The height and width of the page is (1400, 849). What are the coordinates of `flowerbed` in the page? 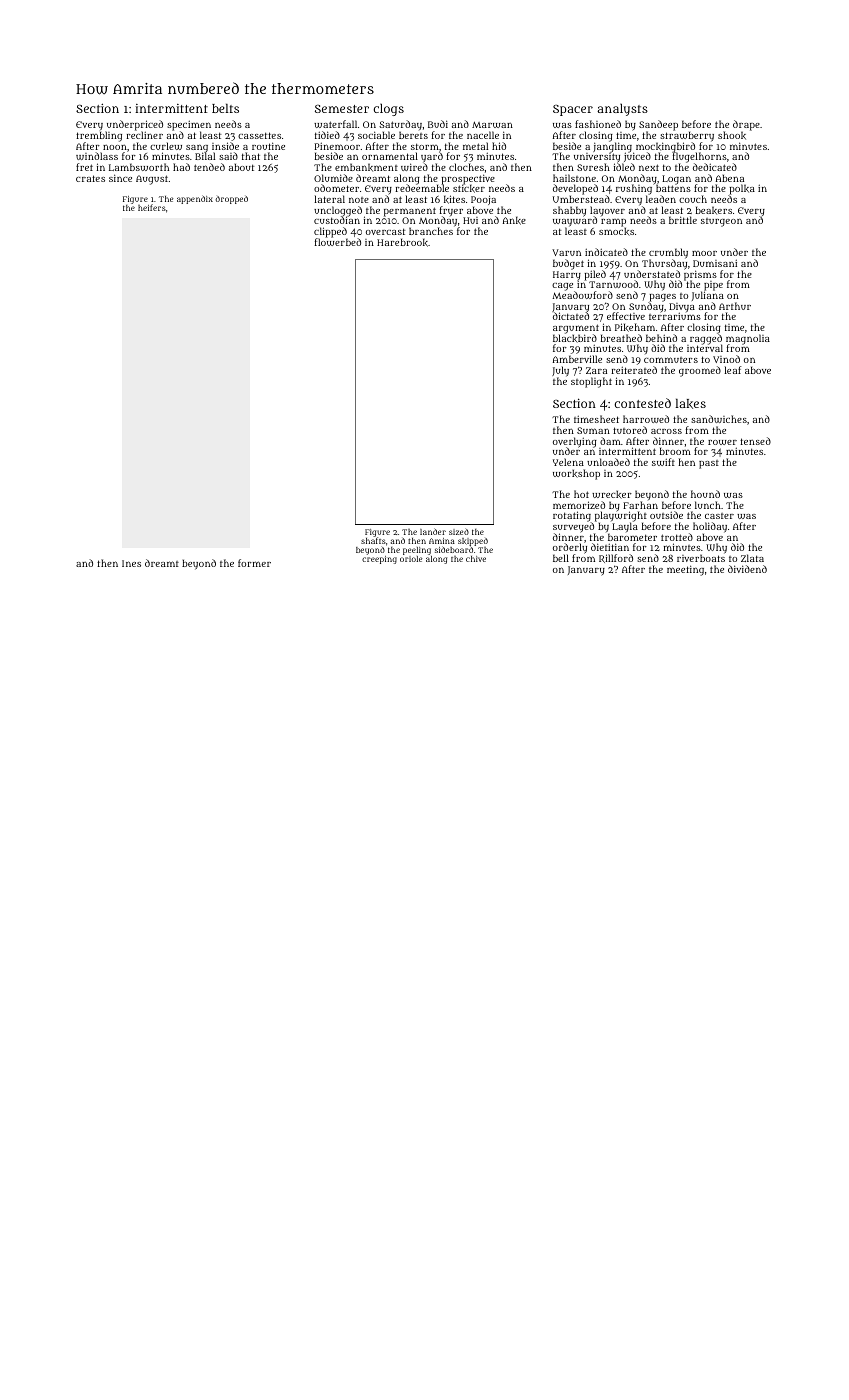 It's located at (338, 242).
